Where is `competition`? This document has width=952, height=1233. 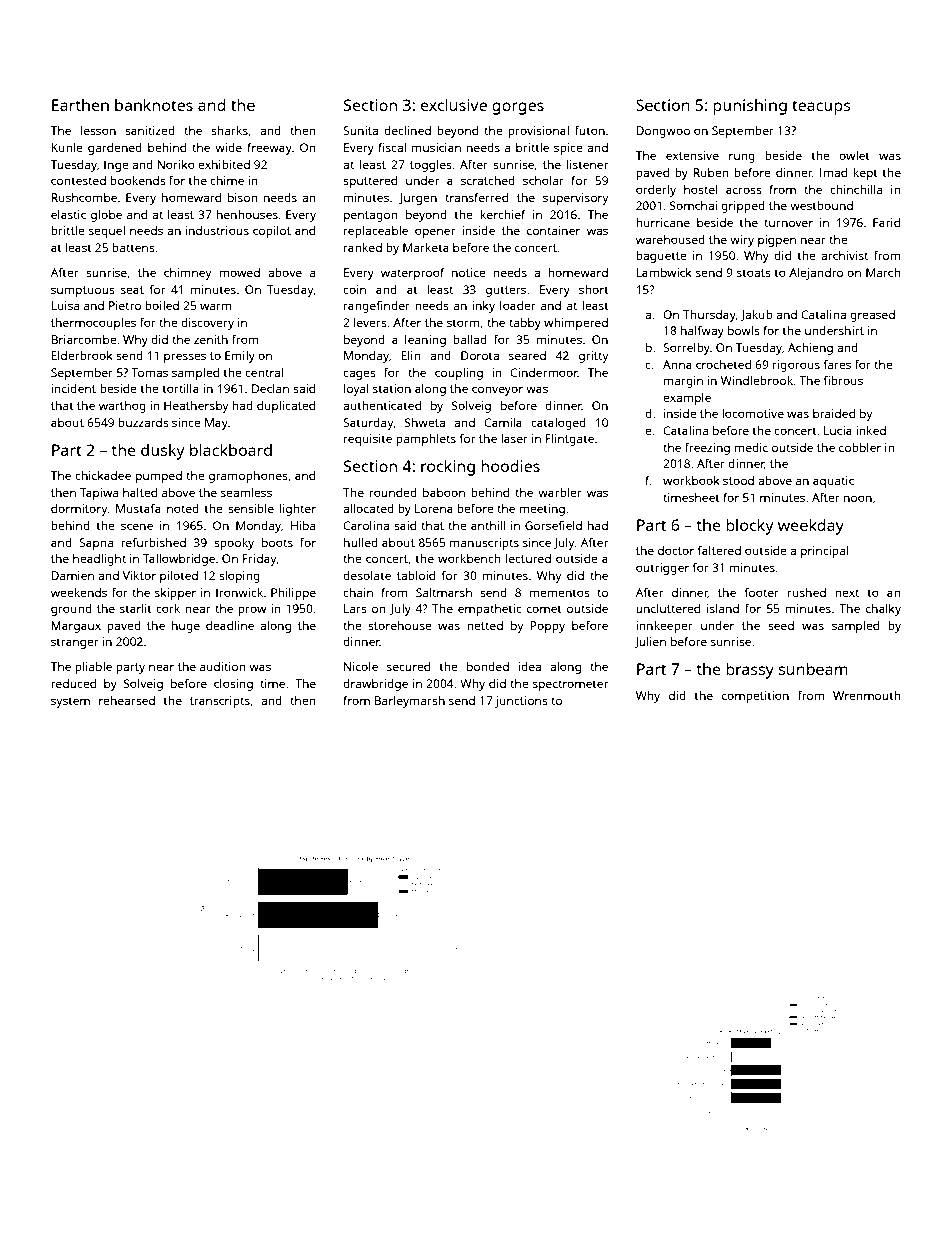
competition is located at coordinates (755, 697).
